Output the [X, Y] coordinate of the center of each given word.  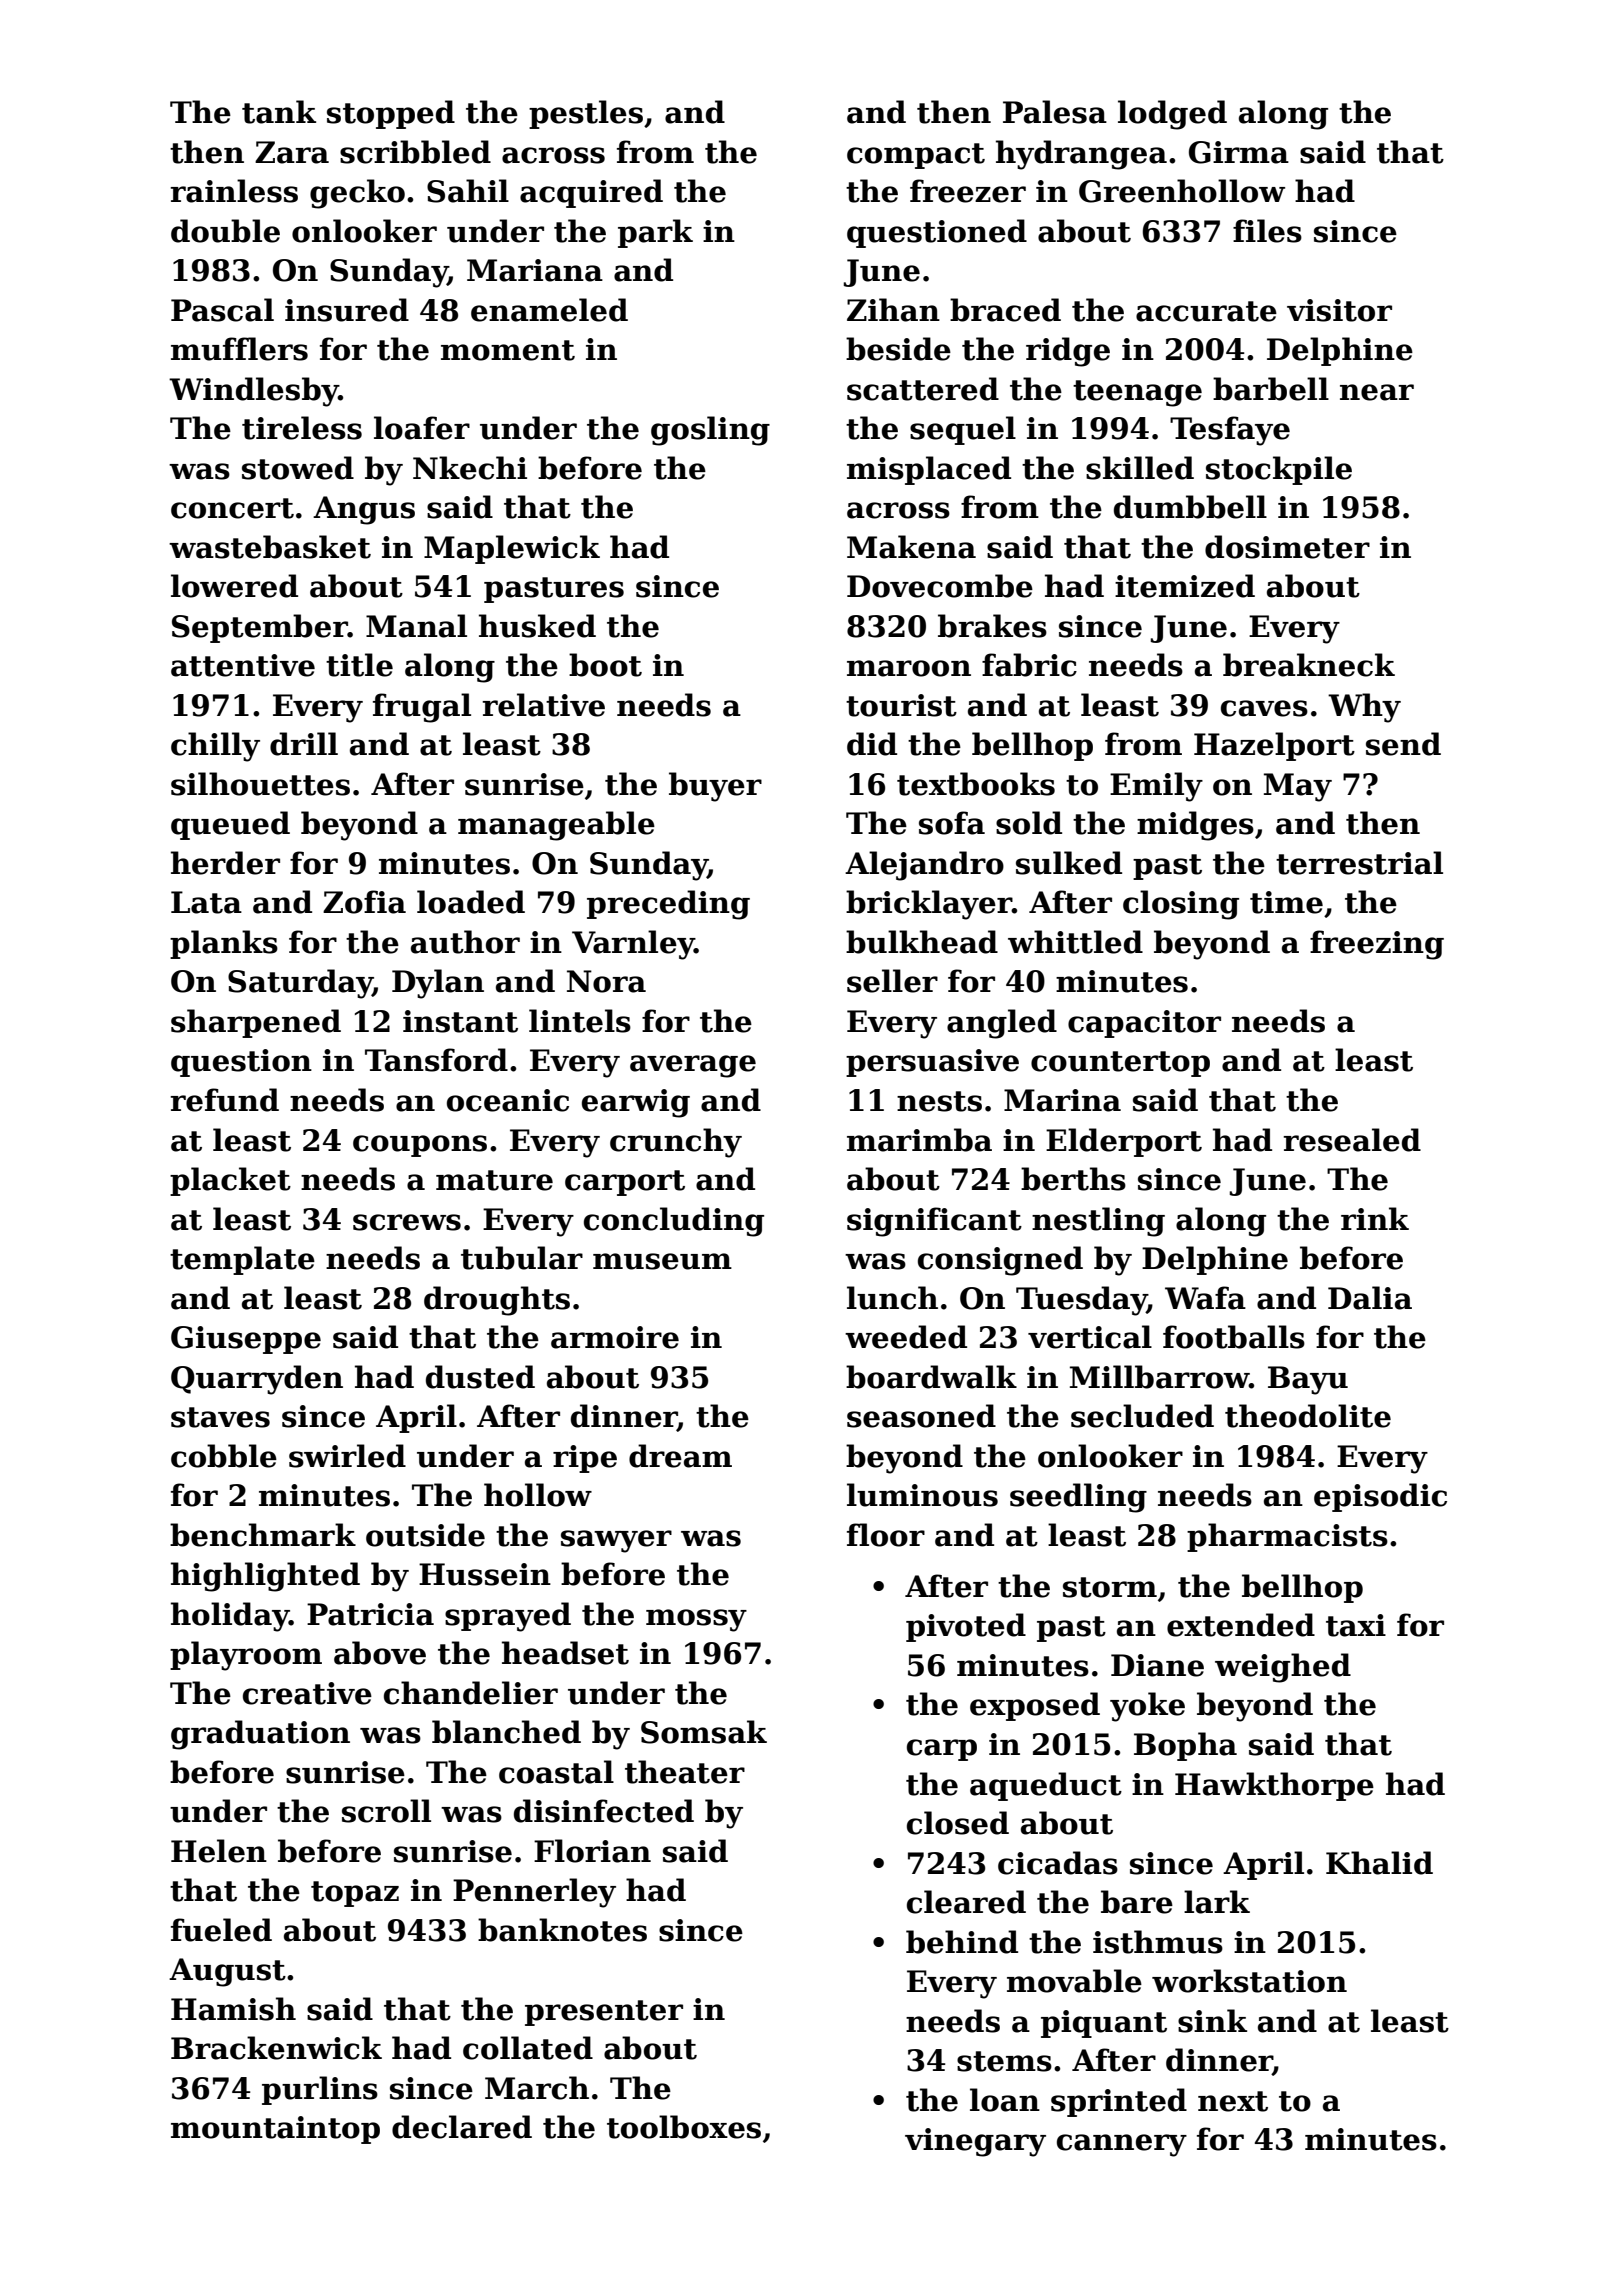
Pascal [222, 310]
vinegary [975, 2142]
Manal [416, 626]
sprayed [508, 1617]
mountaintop [275, 2130]
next [1233, 2101]
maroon [909, 668]
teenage [1137, 393]
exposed [1035, 1706]
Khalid [1379, 1863]
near [1377, 392]
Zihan [893, 310]
